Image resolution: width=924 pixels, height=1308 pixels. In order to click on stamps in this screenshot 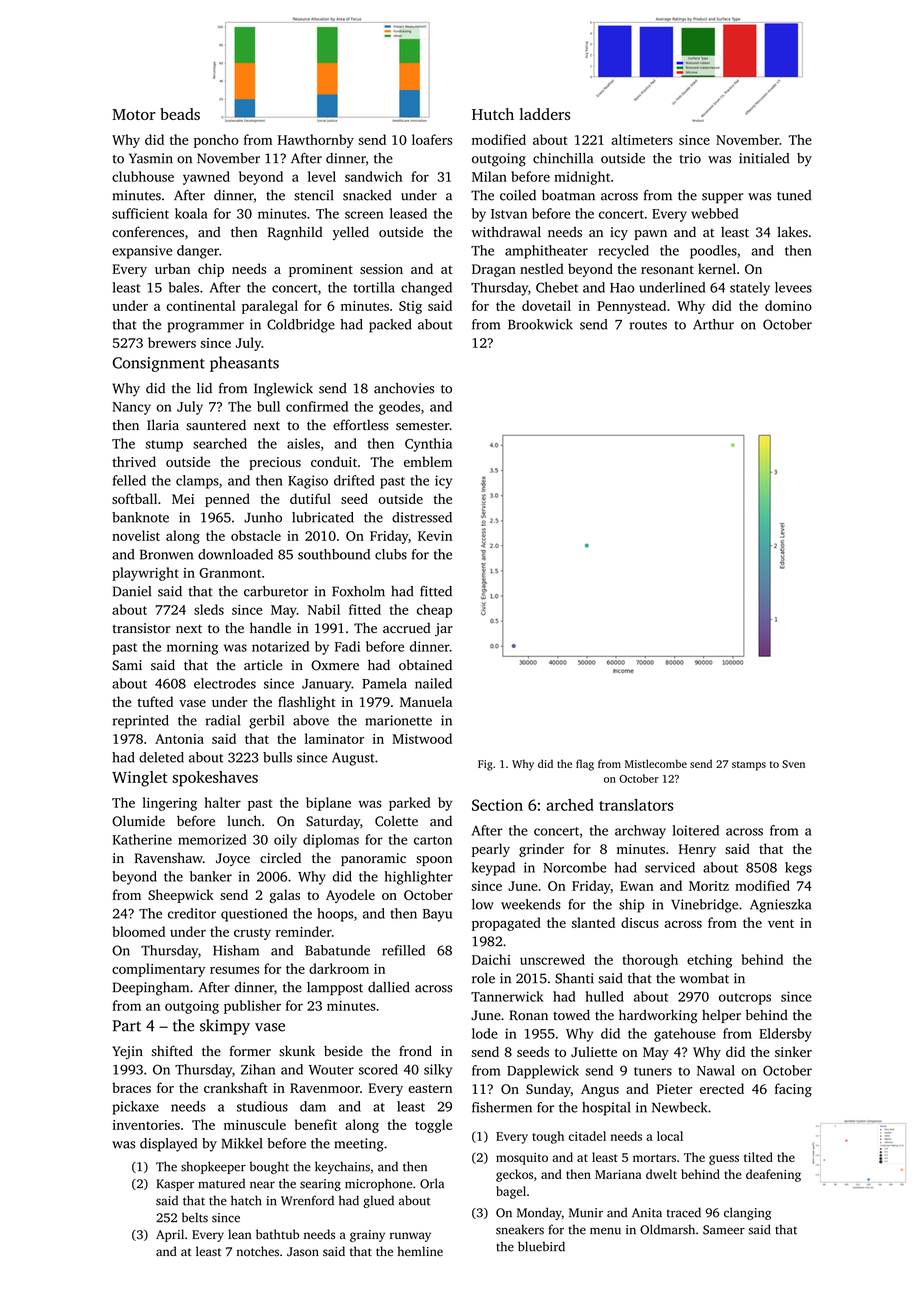, I will do `click(749, 766)`.
